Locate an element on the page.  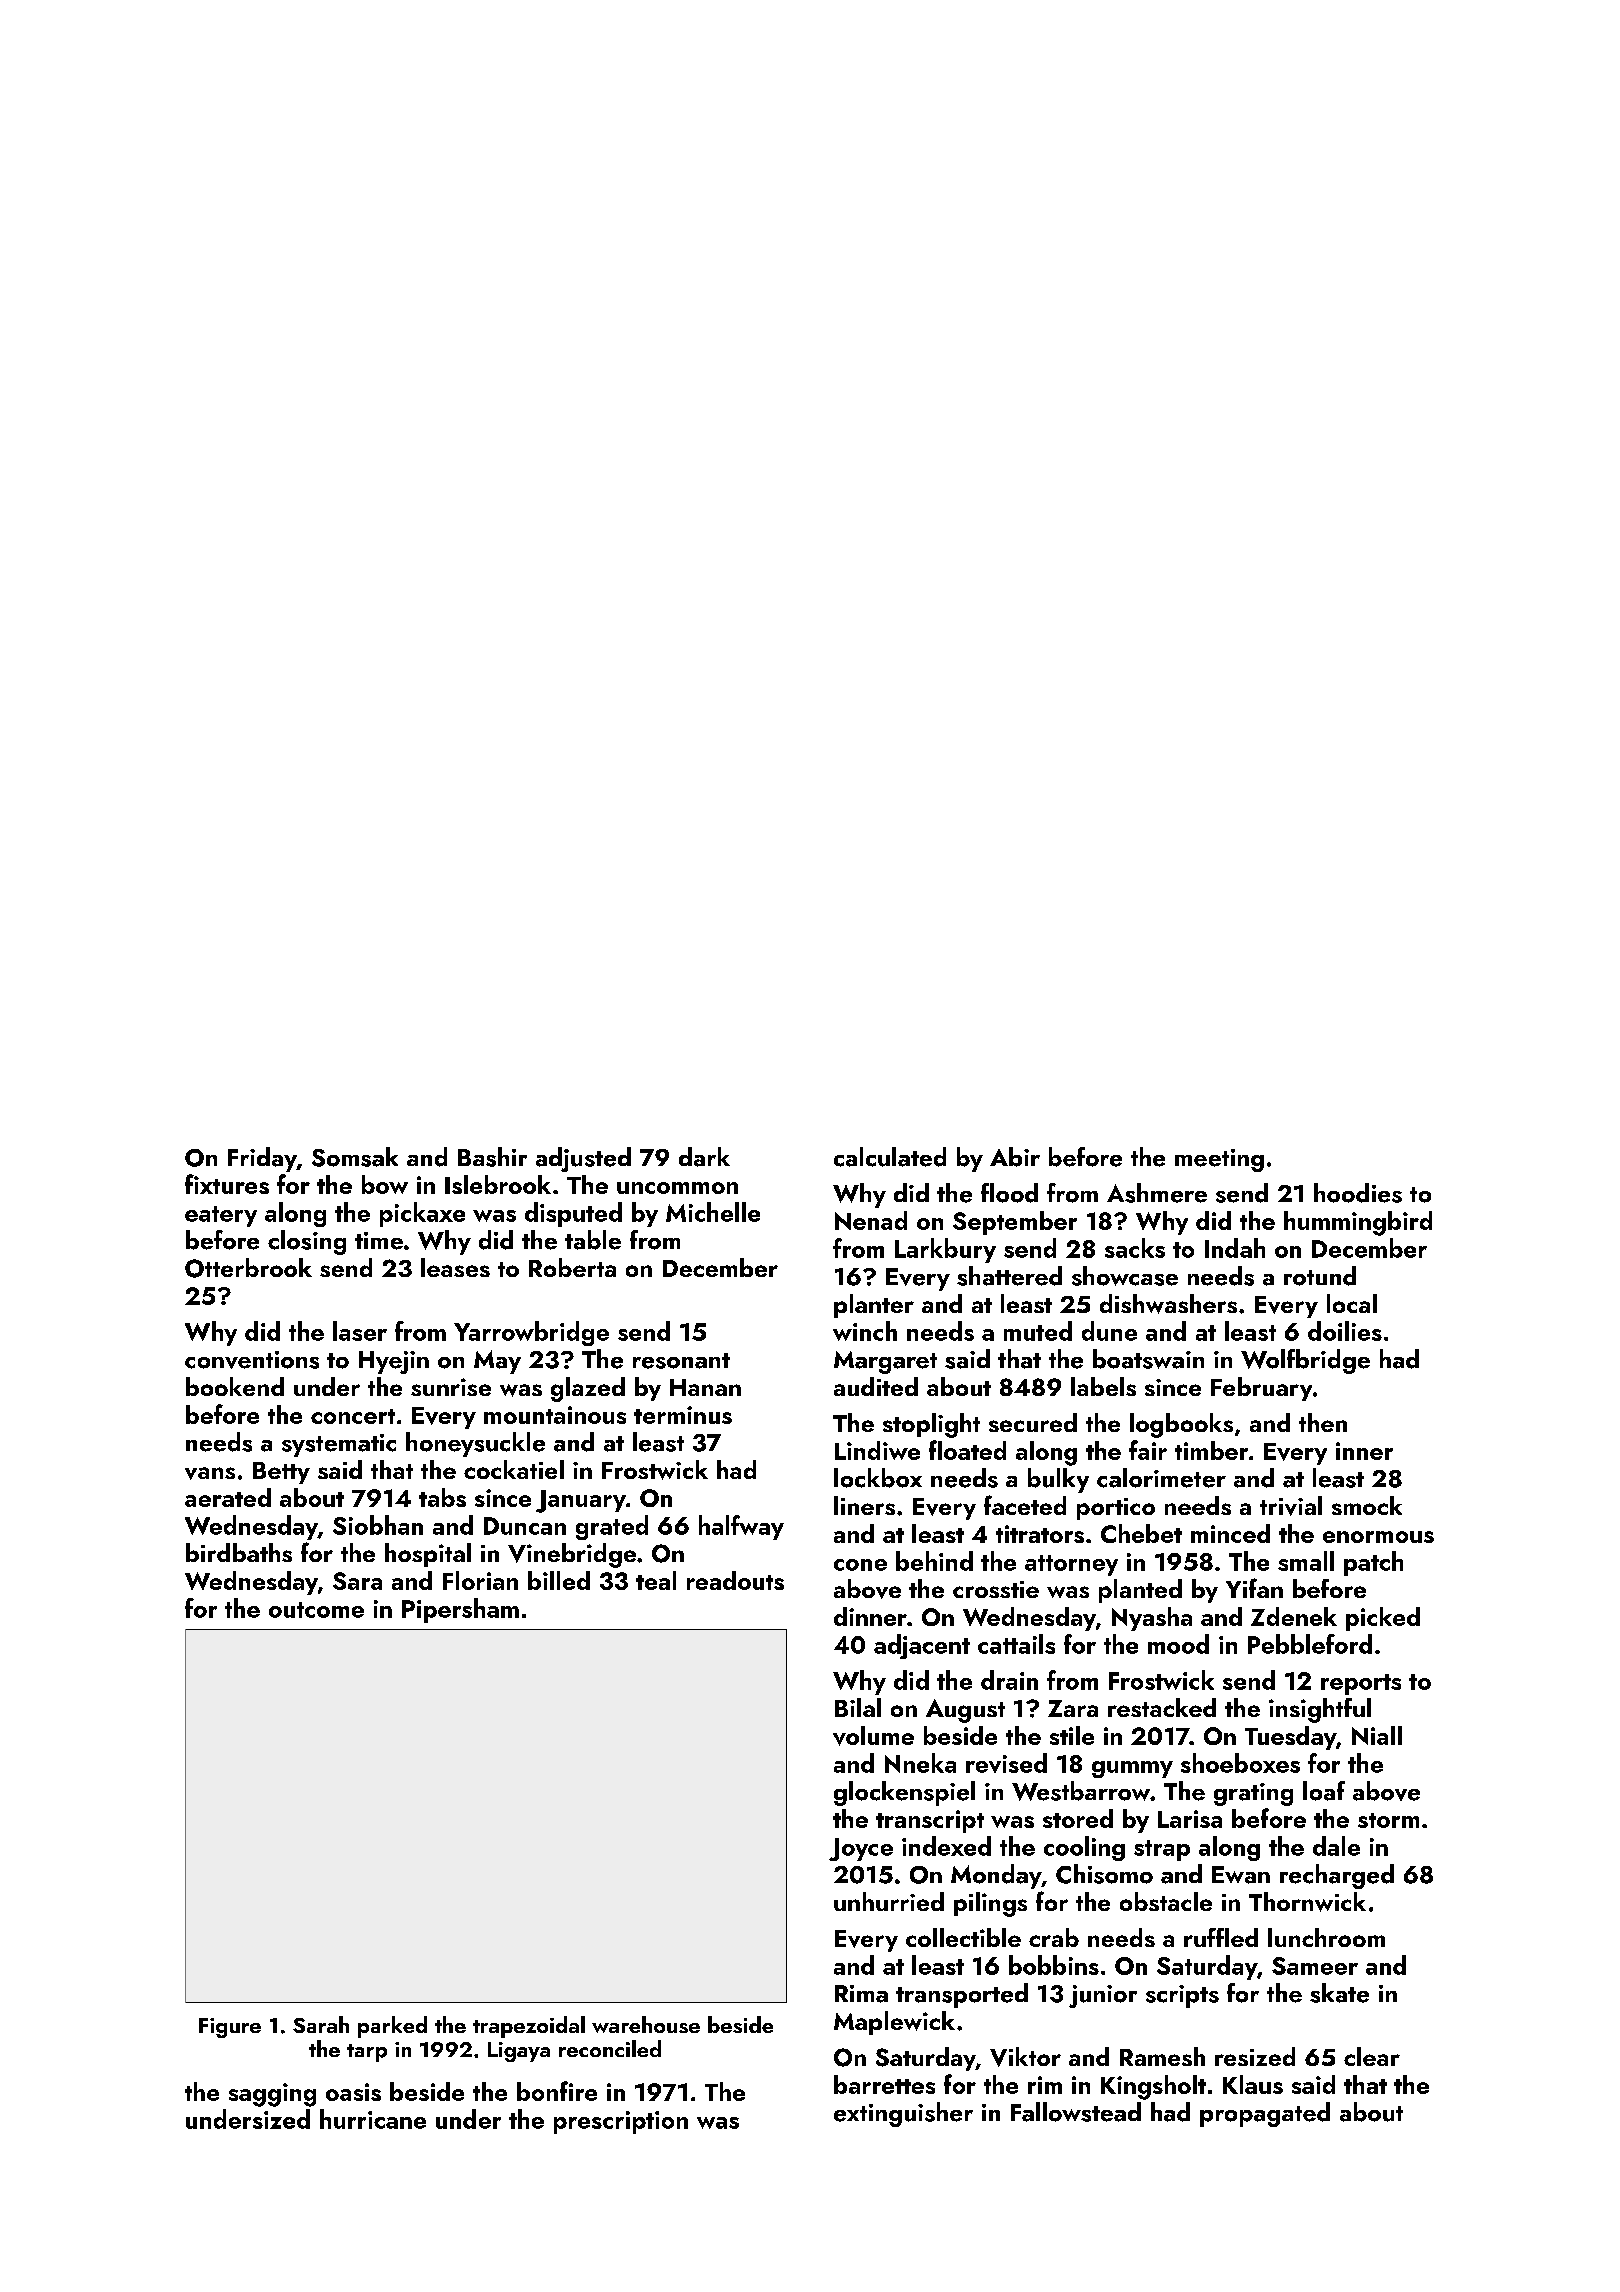
behind is located at coordinates (934, 1561).
